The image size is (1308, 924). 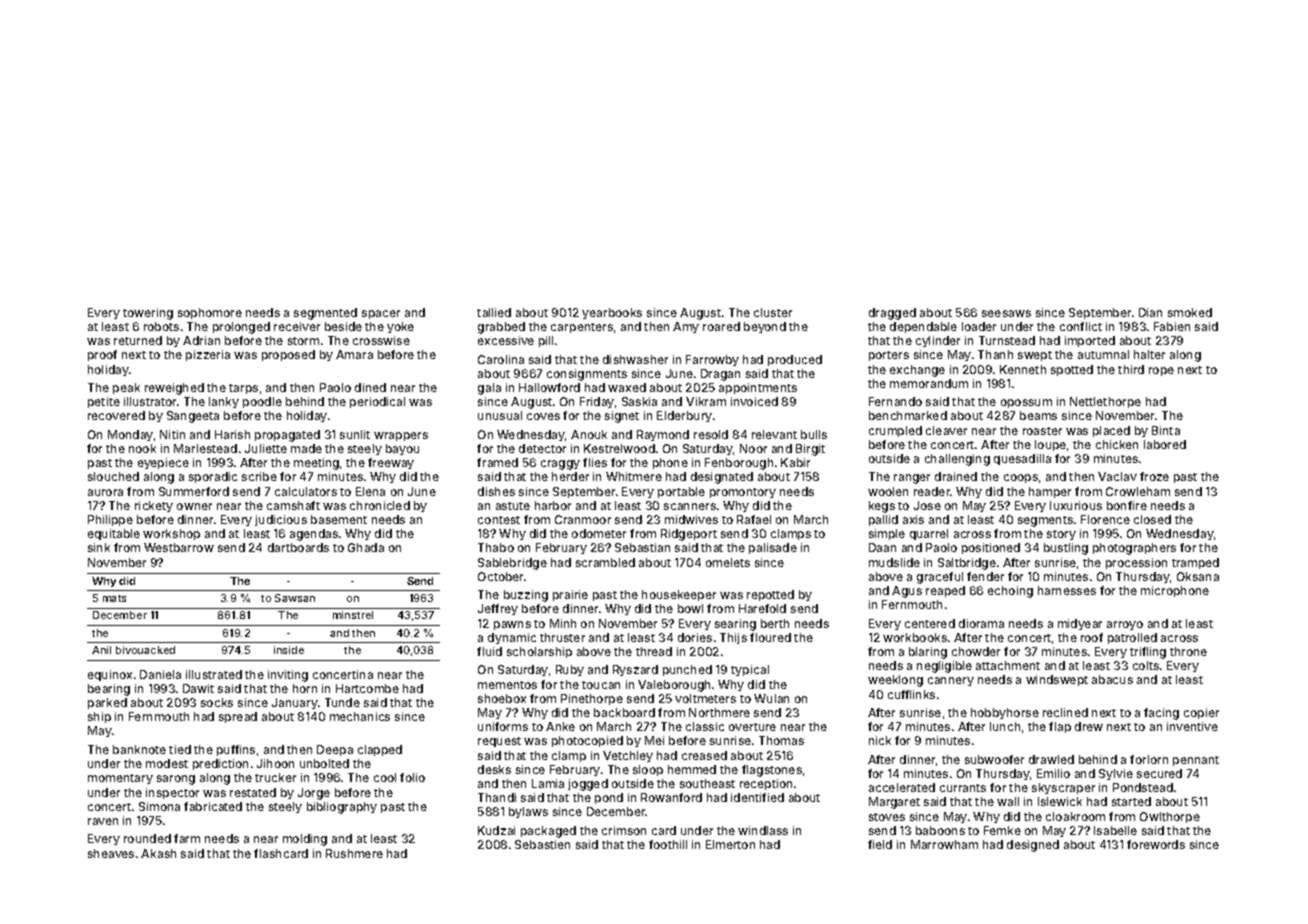 I want to click on diorama, so click(x=981, y=623).
